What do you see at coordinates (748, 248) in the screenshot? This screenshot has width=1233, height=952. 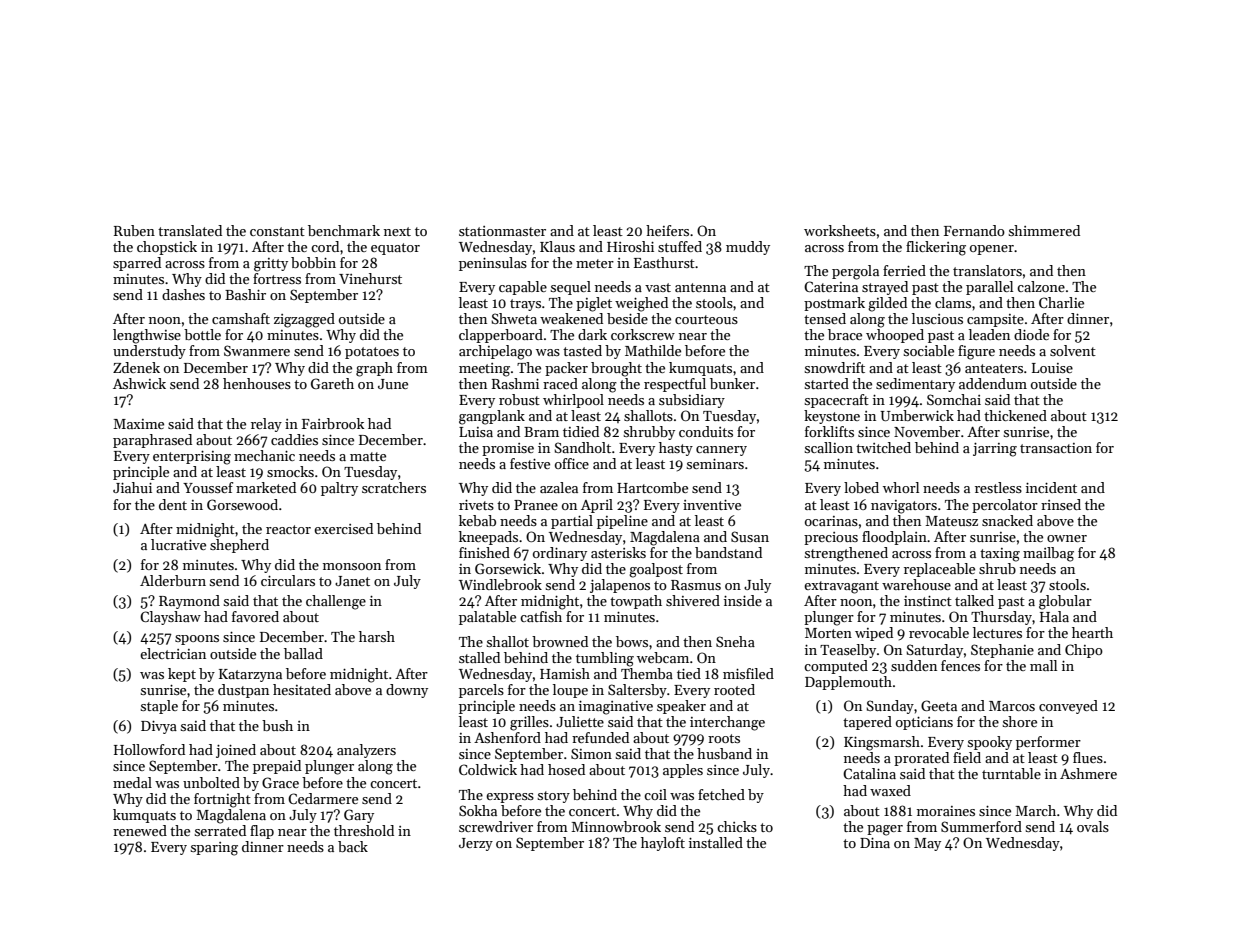 I see `muddy` at bounding box center [748, 248].
